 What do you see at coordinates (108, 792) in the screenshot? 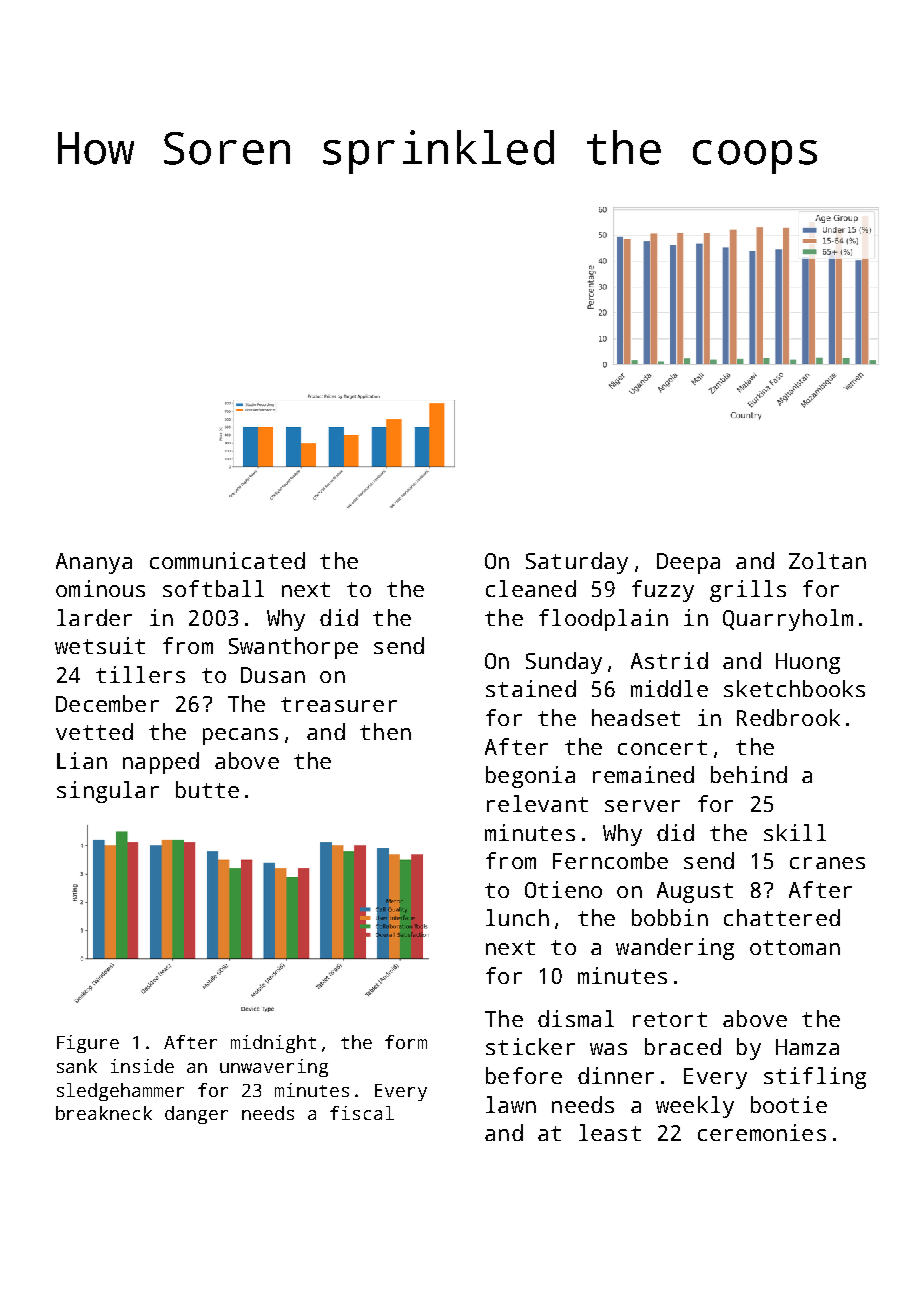
I see `singular` at bounding box center [108, 792].
